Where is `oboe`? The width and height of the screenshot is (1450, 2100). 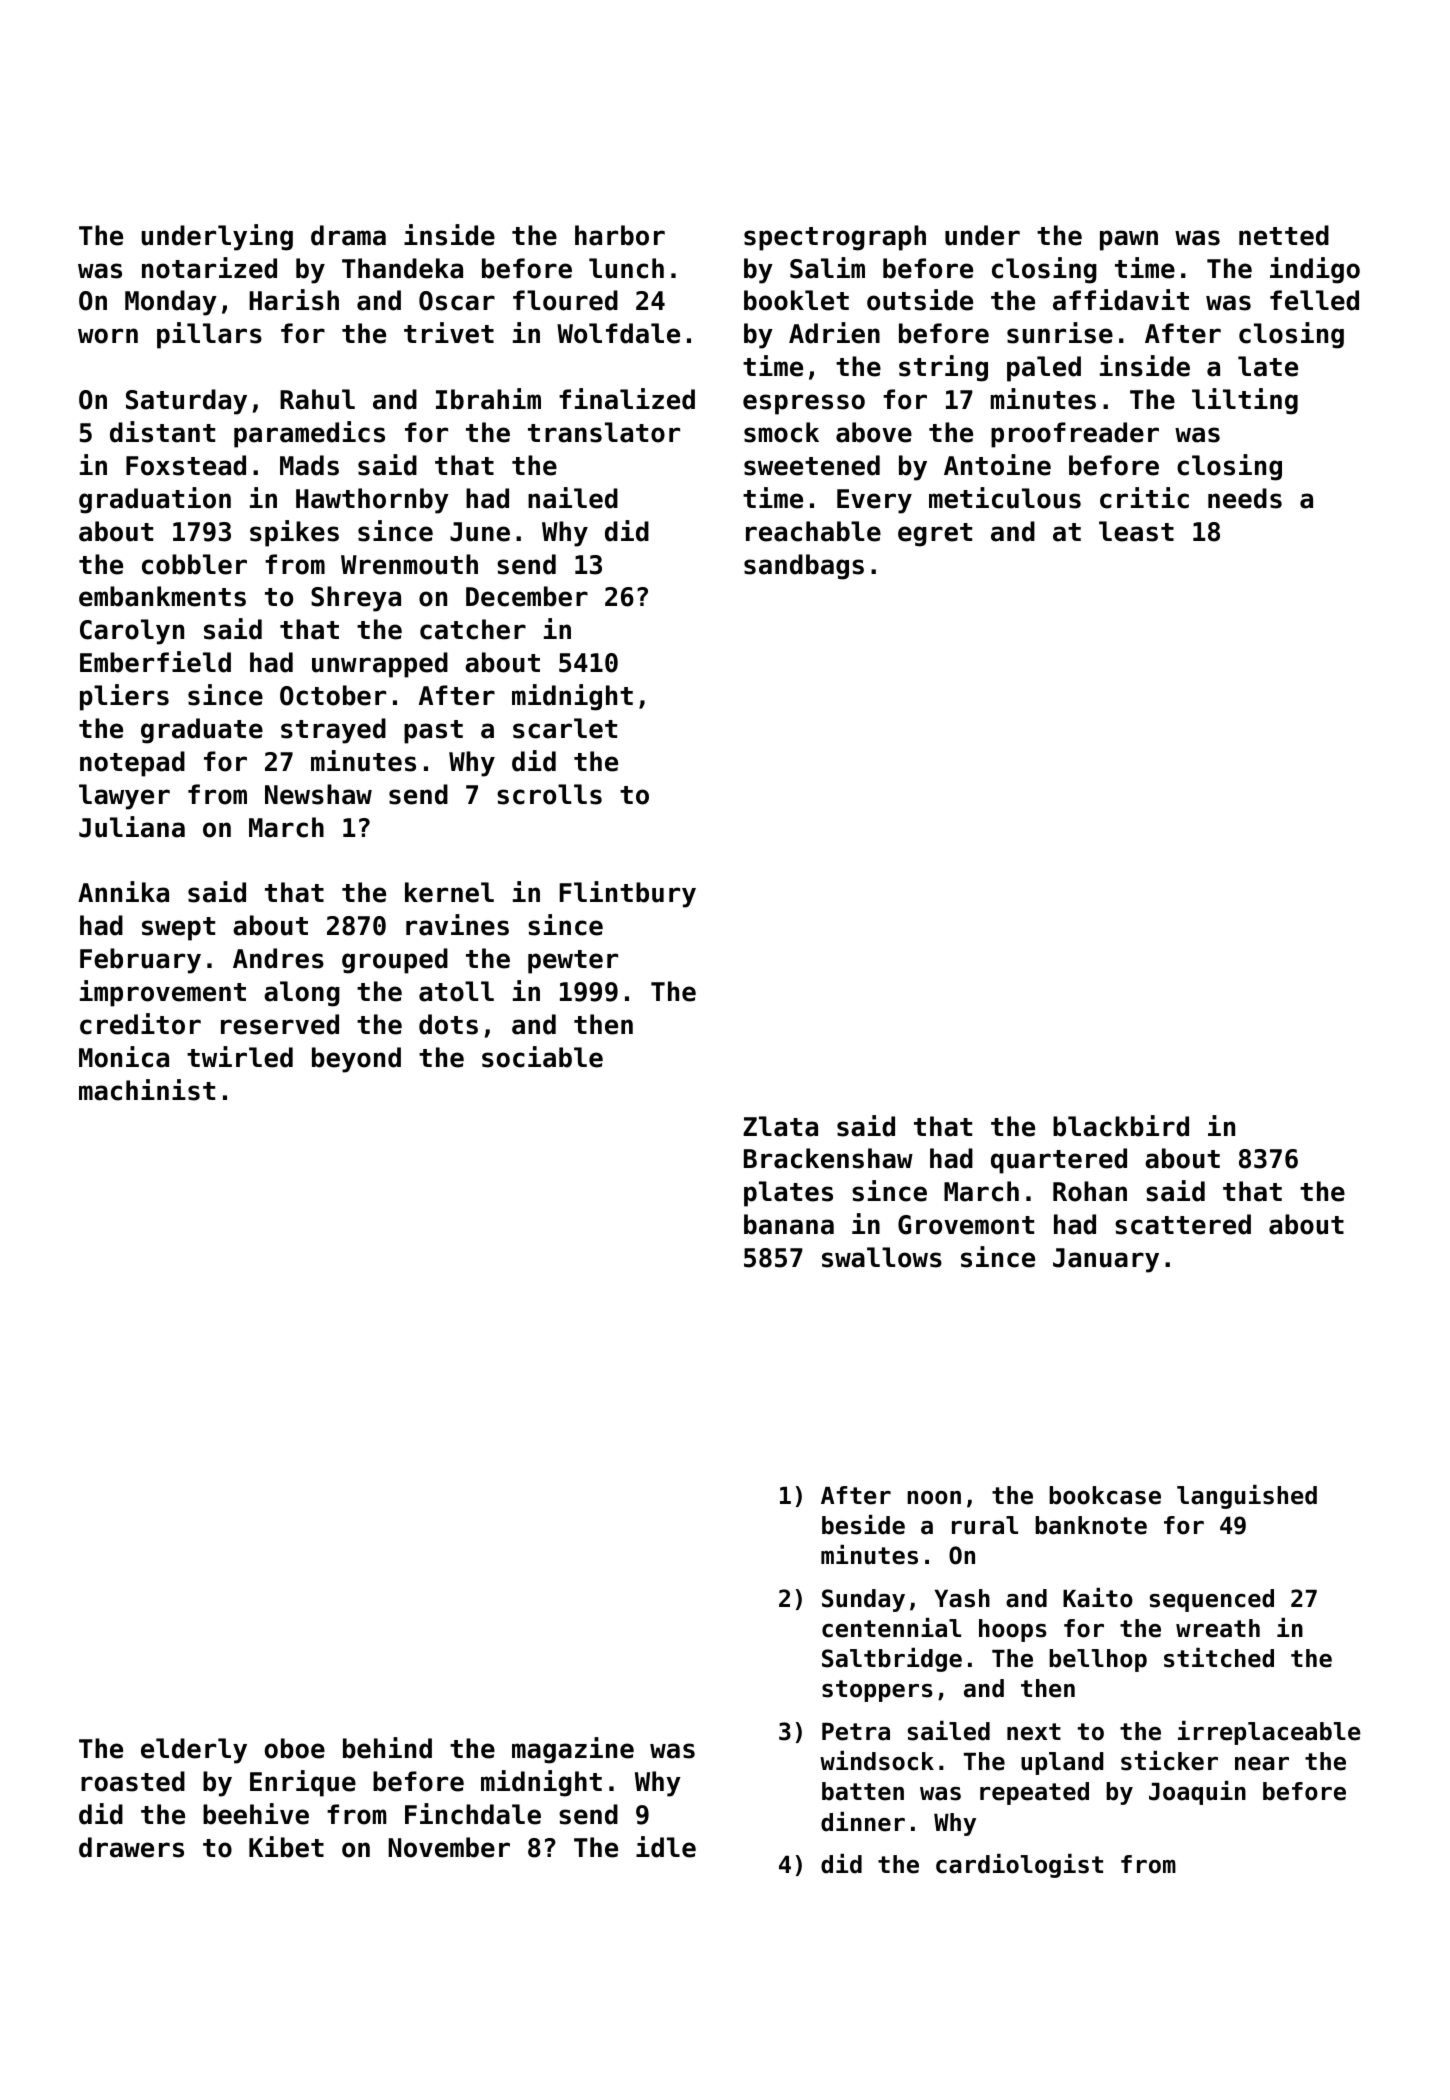 oboe is located at coordinates (295, 1748).
